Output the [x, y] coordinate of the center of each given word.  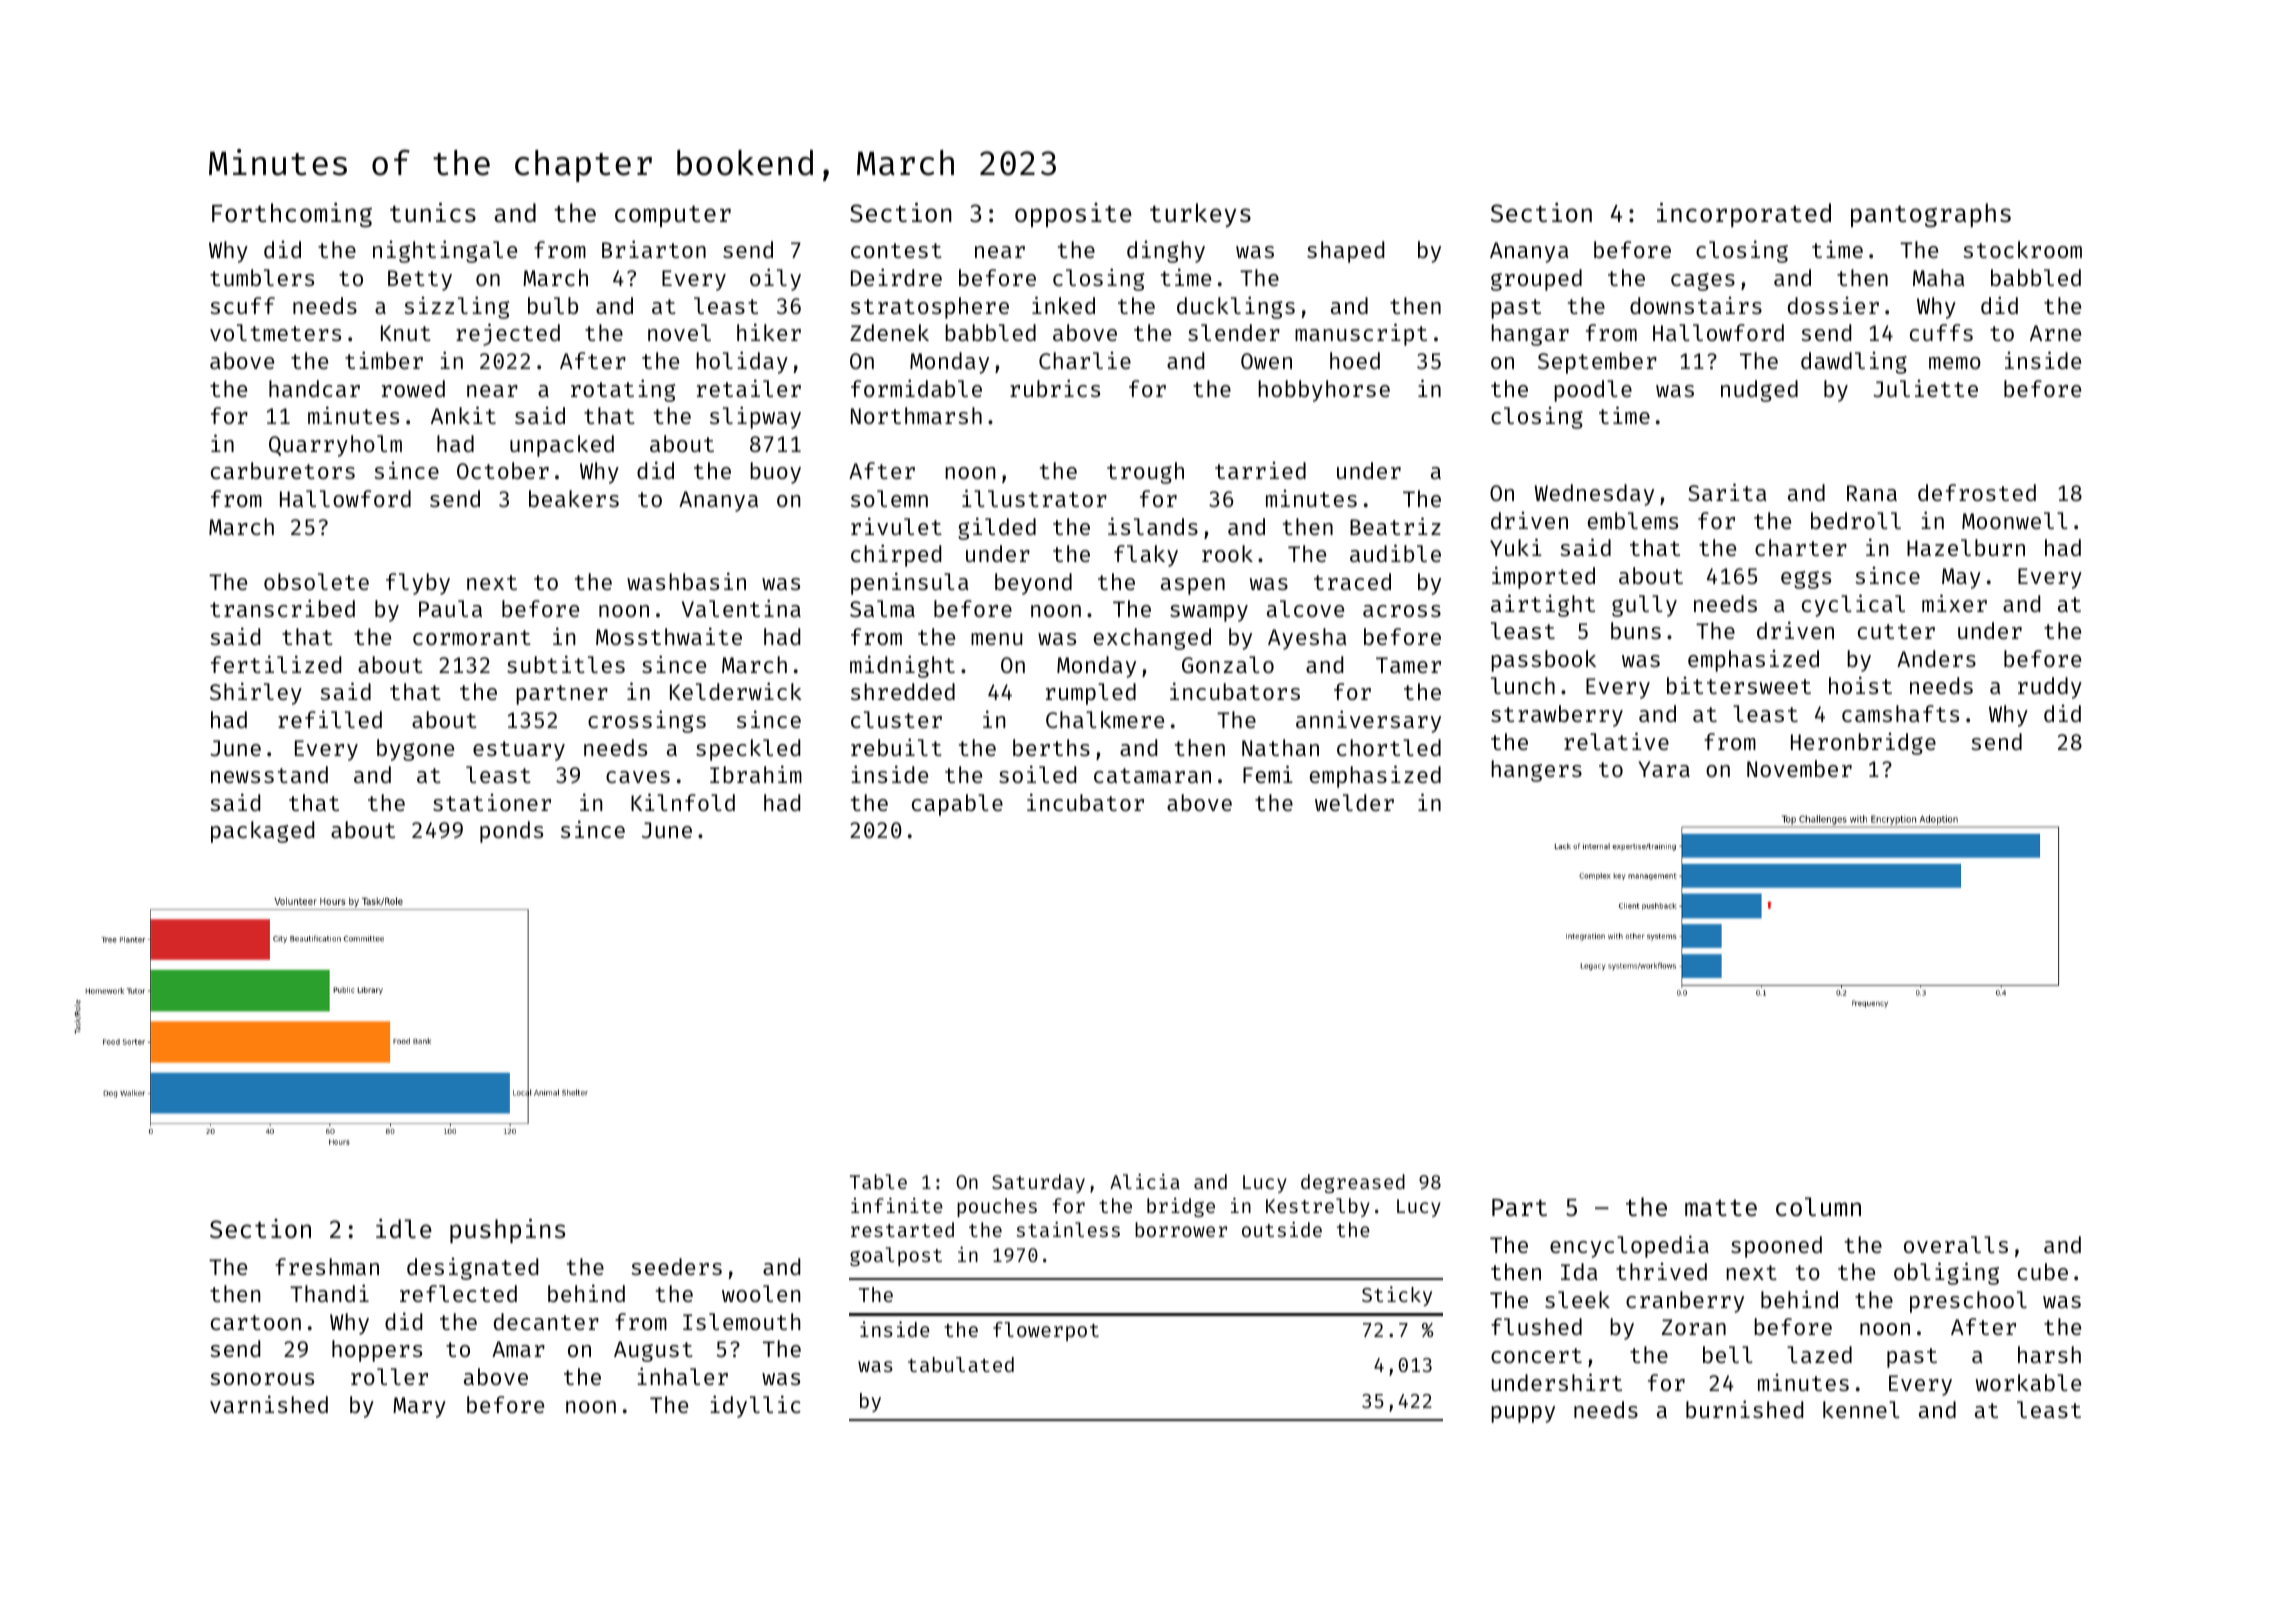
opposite [1073, 215]
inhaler [682, 1376]
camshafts [1900, 713]
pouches [997, 1207]
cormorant [472, 637]
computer [673, 216]
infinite [897, 1205]
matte [1721, 1208]
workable [2028, 1382]
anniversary [1368, 721]
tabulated [961, 1364]
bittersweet [1739, 685]
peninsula [910, 583]
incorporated [1744, 215]
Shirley [256, 693]
